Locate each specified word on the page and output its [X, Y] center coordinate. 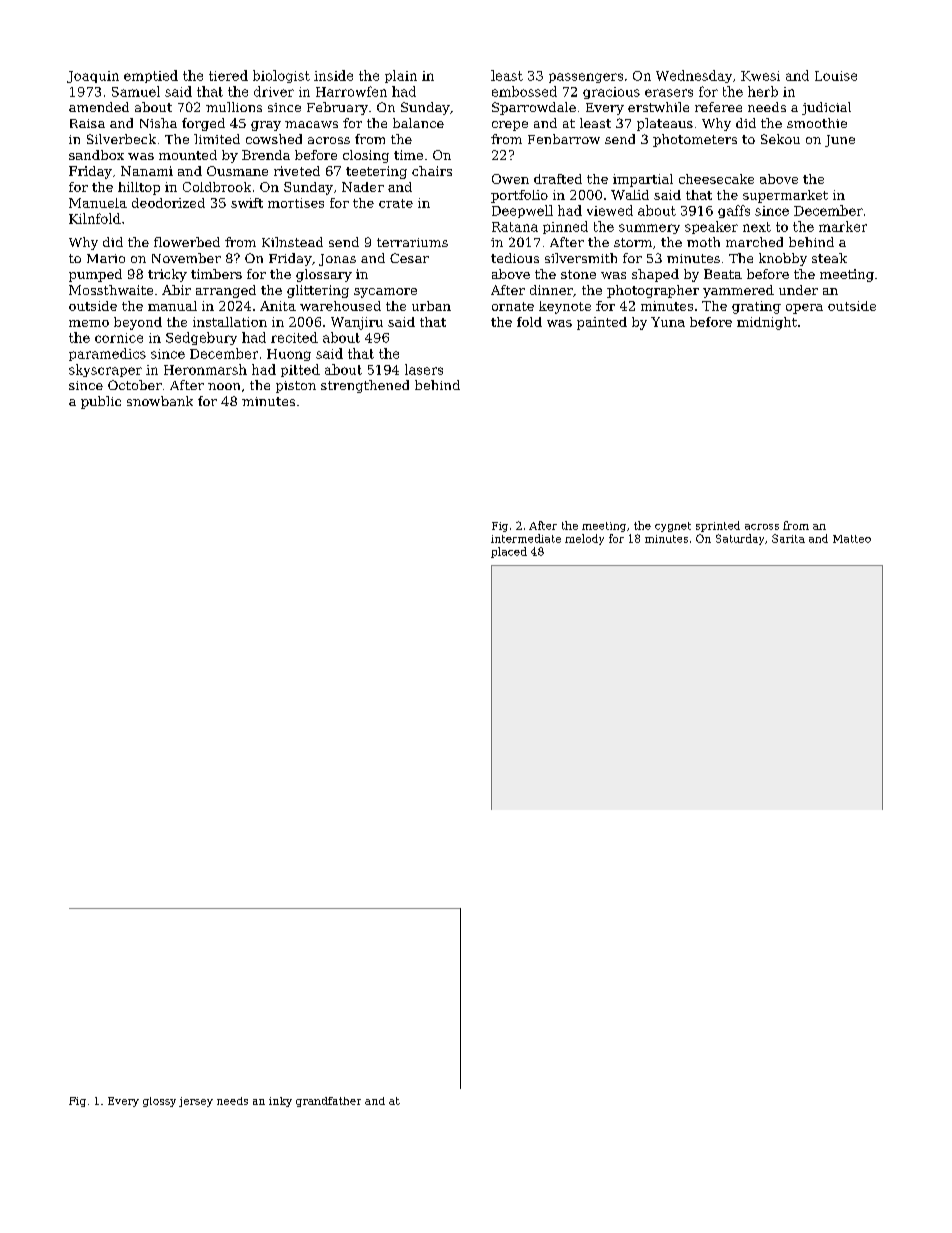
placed [509, 552]
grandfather [328, 1102]
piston [296, 387]
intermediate [526, 538]
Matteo [852, 539]
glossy [159, 1102]
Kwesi [760, 76]
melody [584, 539]
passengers [586, 78]
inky [280, 1102]
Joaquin [93, 77]
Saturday [740, 539]
